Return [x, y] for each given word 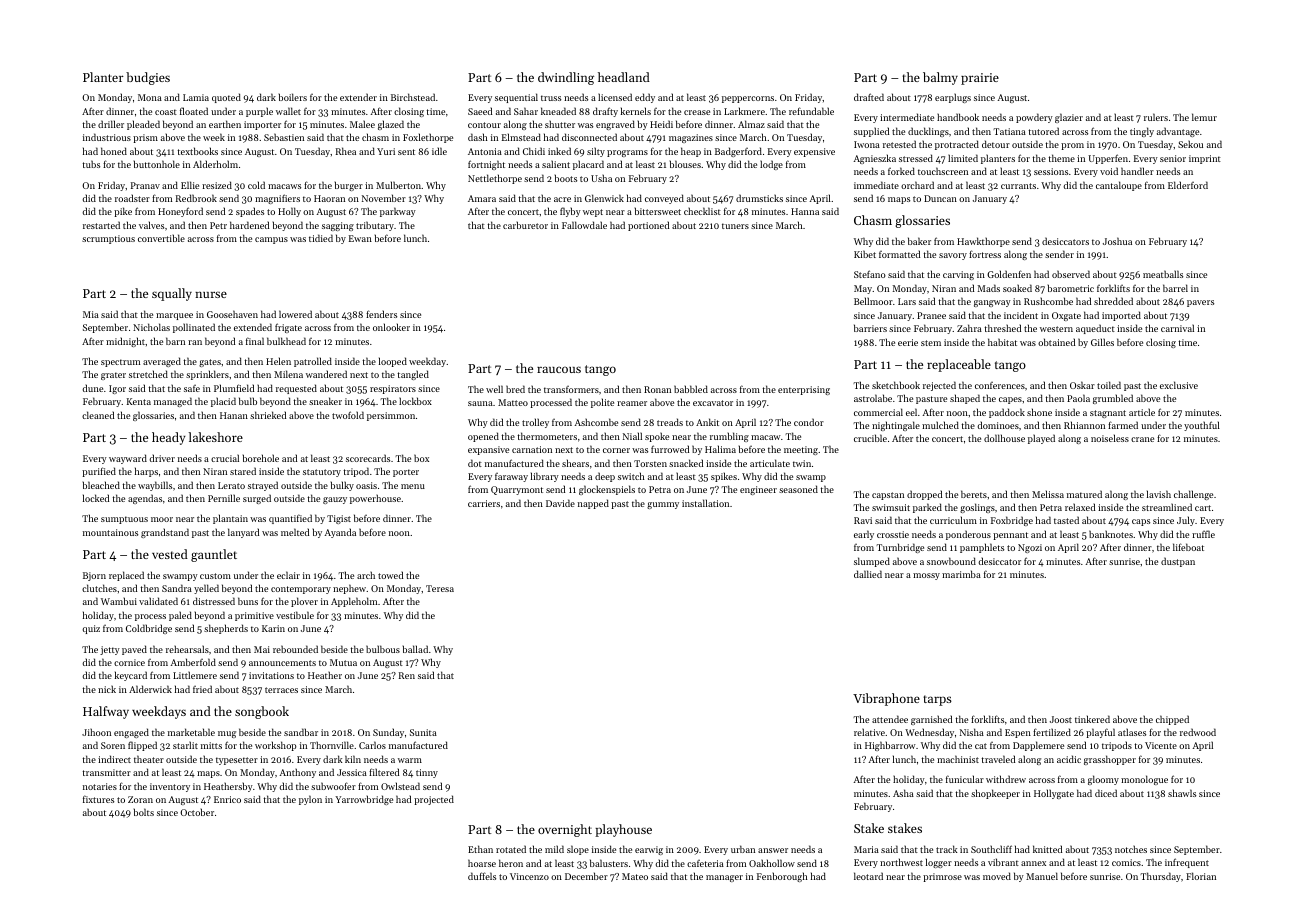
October [197, 812]
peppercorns [748, 99]
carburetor [525, 225]
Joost [1061, 719]
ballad [415, 649]
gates [210, 363]
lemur [1204, 117]
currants [1018, 186]
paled [180, 616]
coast [166, 112]
